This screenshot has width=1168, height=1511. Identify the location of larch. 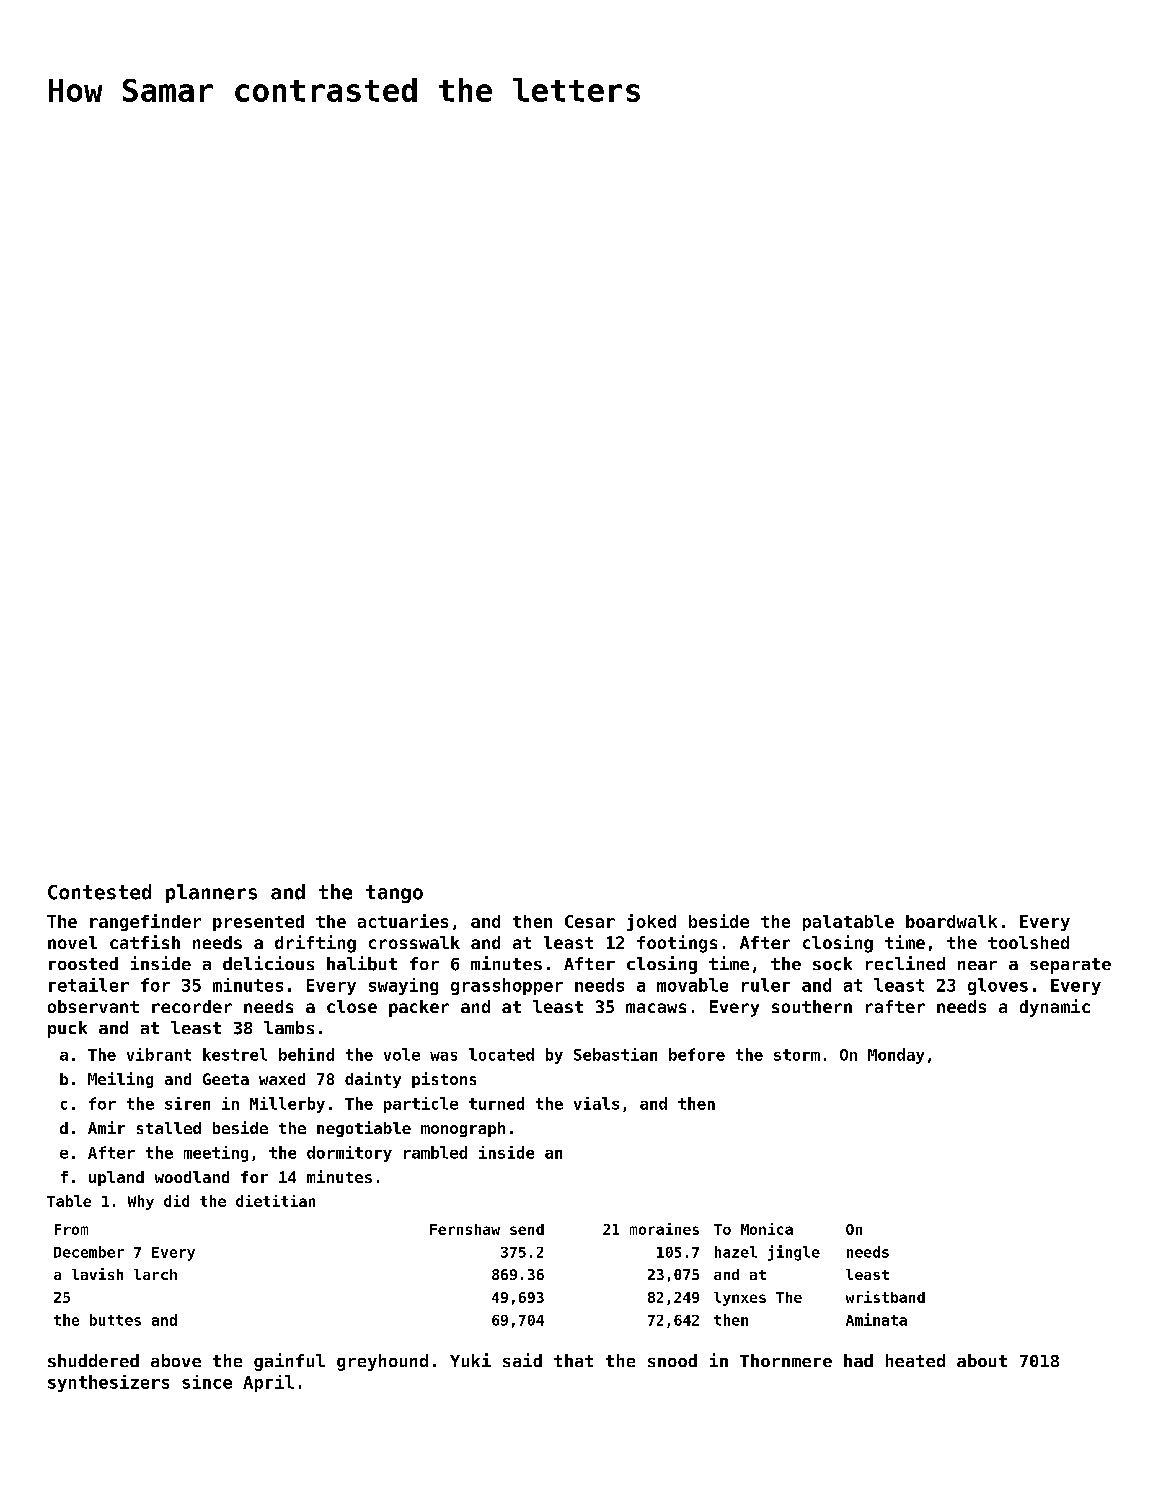
(155, 1274).
